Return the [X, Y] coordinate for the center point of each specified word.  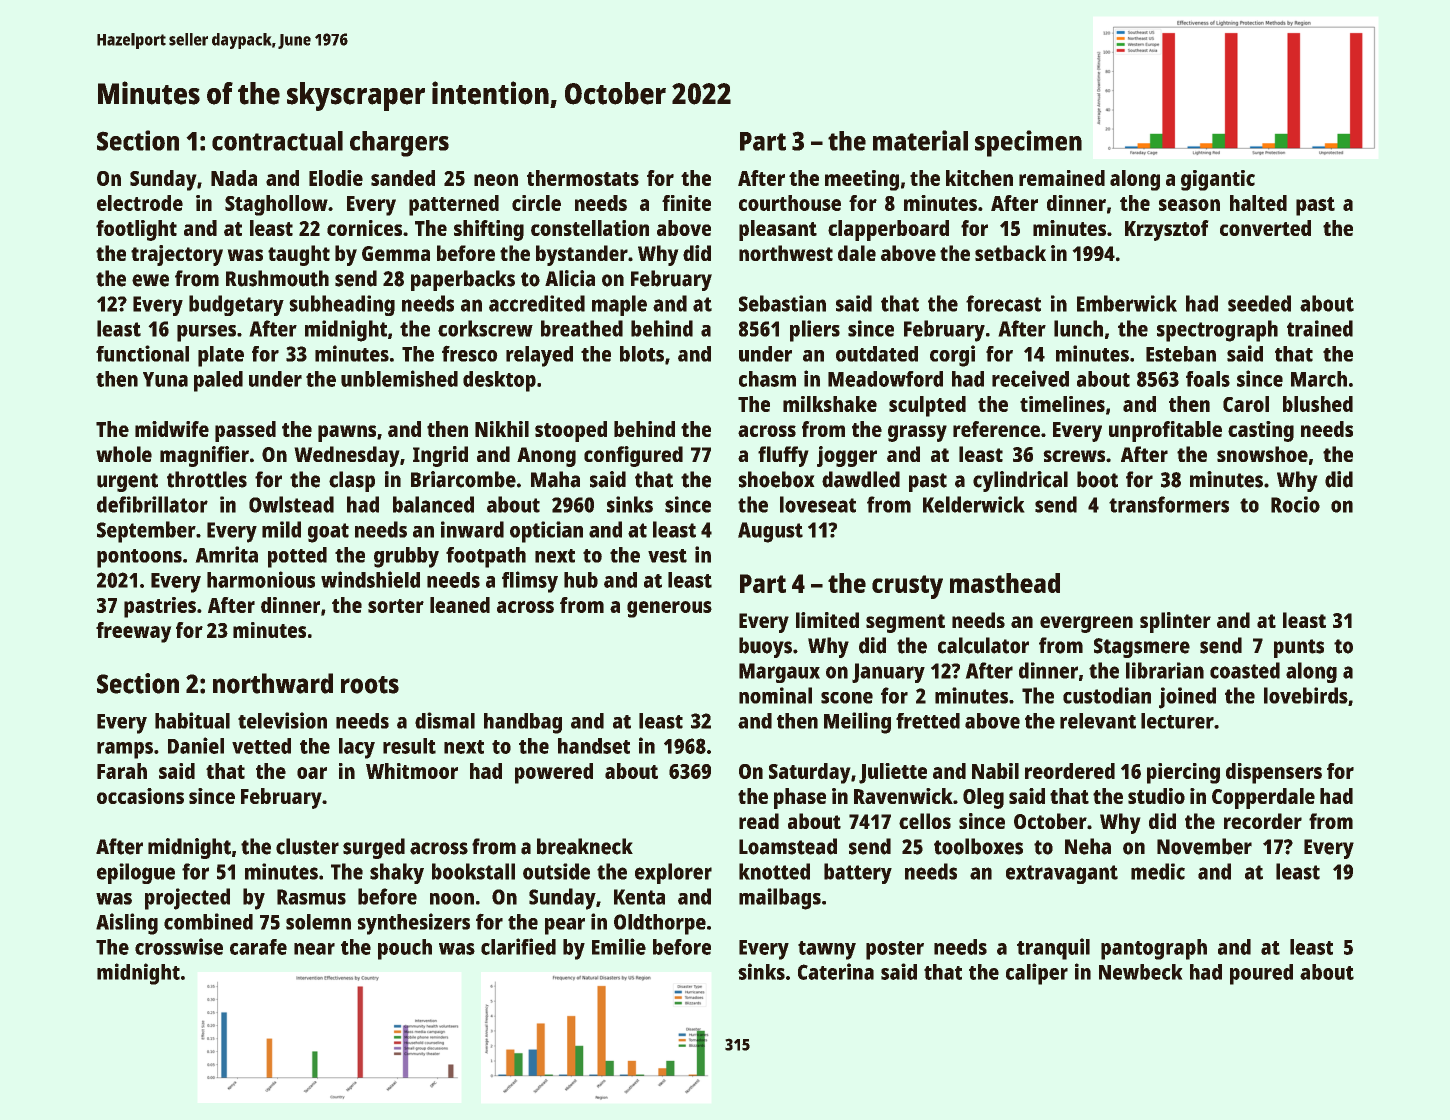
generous [669, 609]
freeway [133, 632]
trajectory [177, 255]
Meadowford [885, 379]
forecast [1003, 303]
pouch [405, 949]
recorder [1263, 821]
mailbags [780, 899]
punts [1299, 648]
